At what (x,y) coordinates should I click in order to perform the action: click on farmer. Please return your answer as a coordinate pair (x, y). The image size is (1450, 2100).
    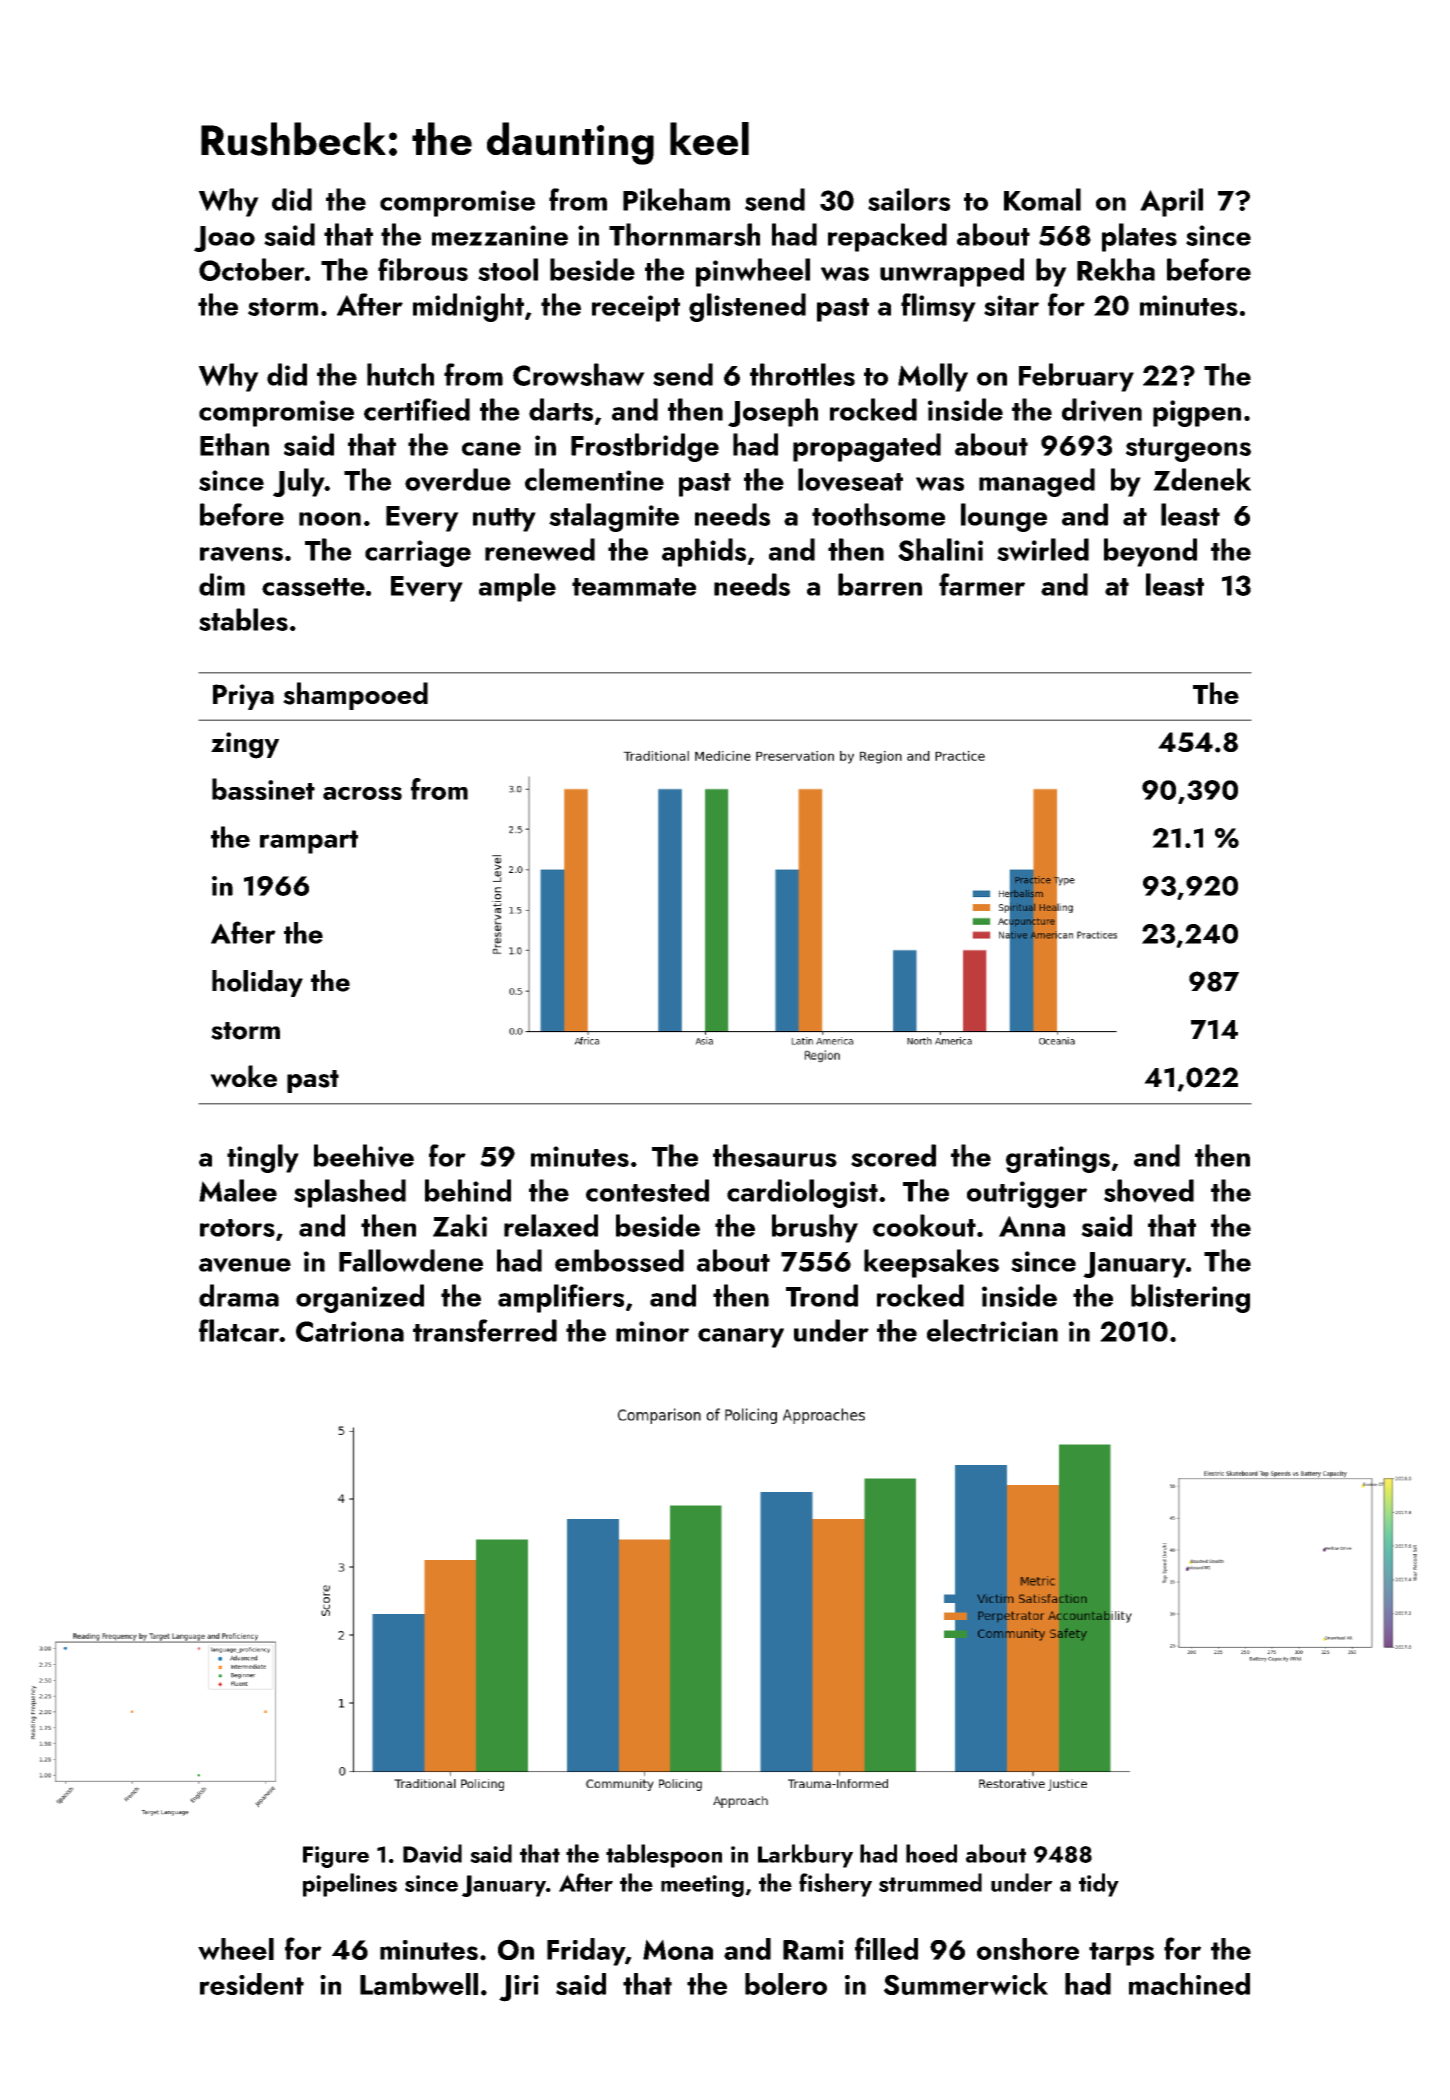
    Looking at the image, I should click on (982, 584).
